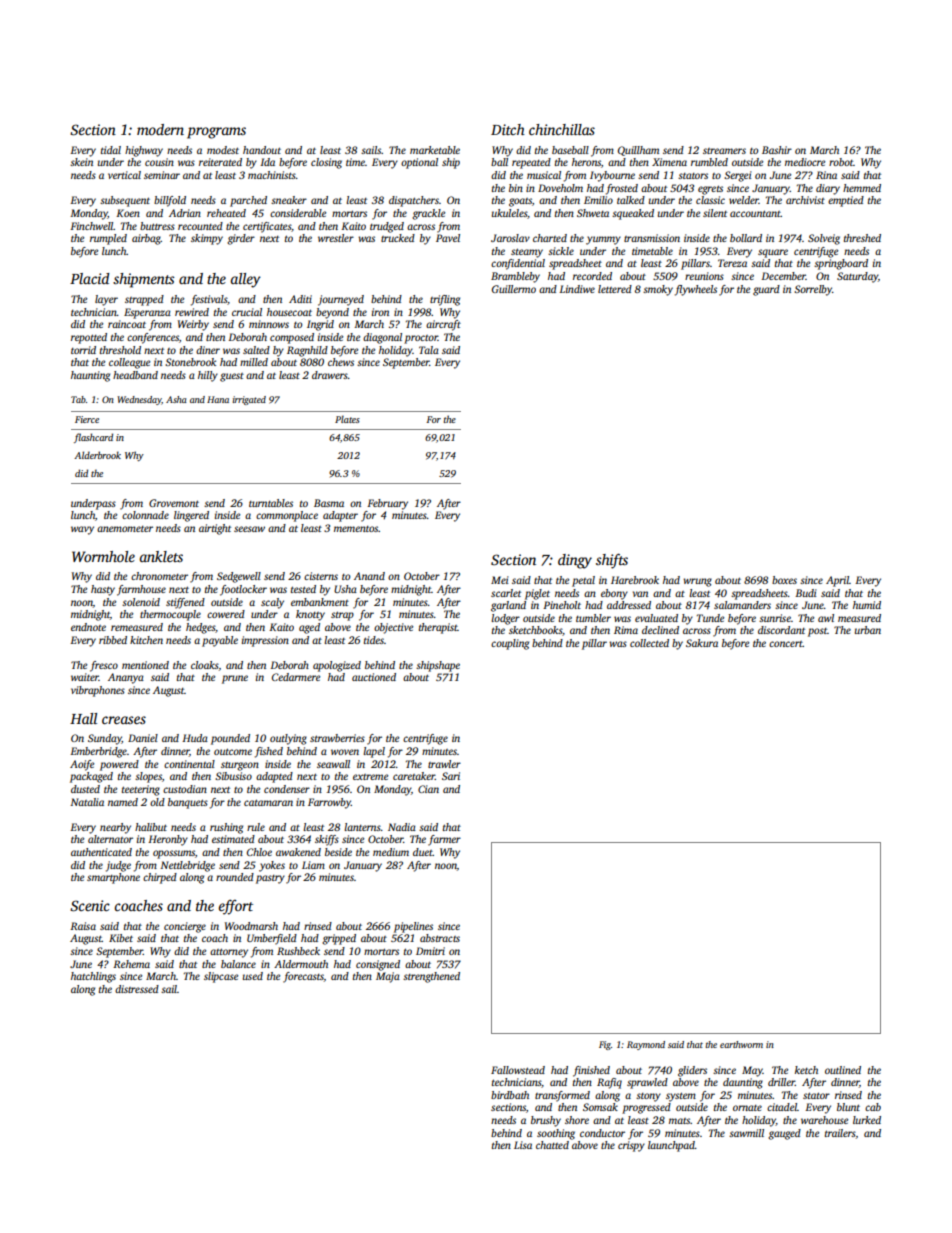  I want to click on modern, so click(160, 129).
